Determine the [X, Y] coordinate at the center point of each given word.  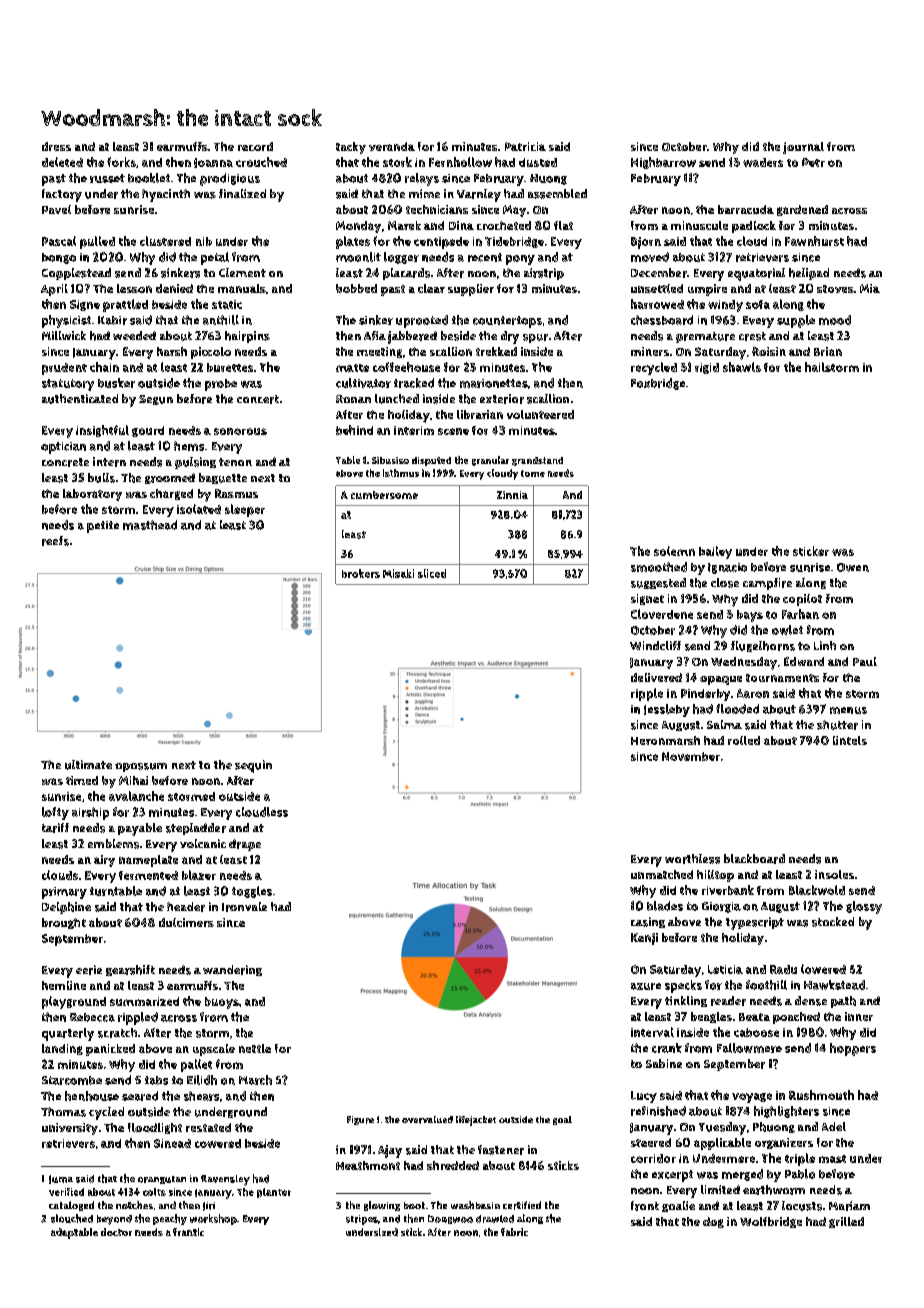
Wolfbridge [771, 1222]
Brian [828, 351]
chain [104, 367]
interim [414, 430]
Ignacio [727, 568]
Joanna [213, 163]
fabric [514, 1232]
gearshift [130, 970]
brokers [361, 573]
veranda [392, 146]
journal [803, 148]
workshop [213, 1219]
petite [103, 527]
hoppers [853, 1049]
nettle [255, 1048]
